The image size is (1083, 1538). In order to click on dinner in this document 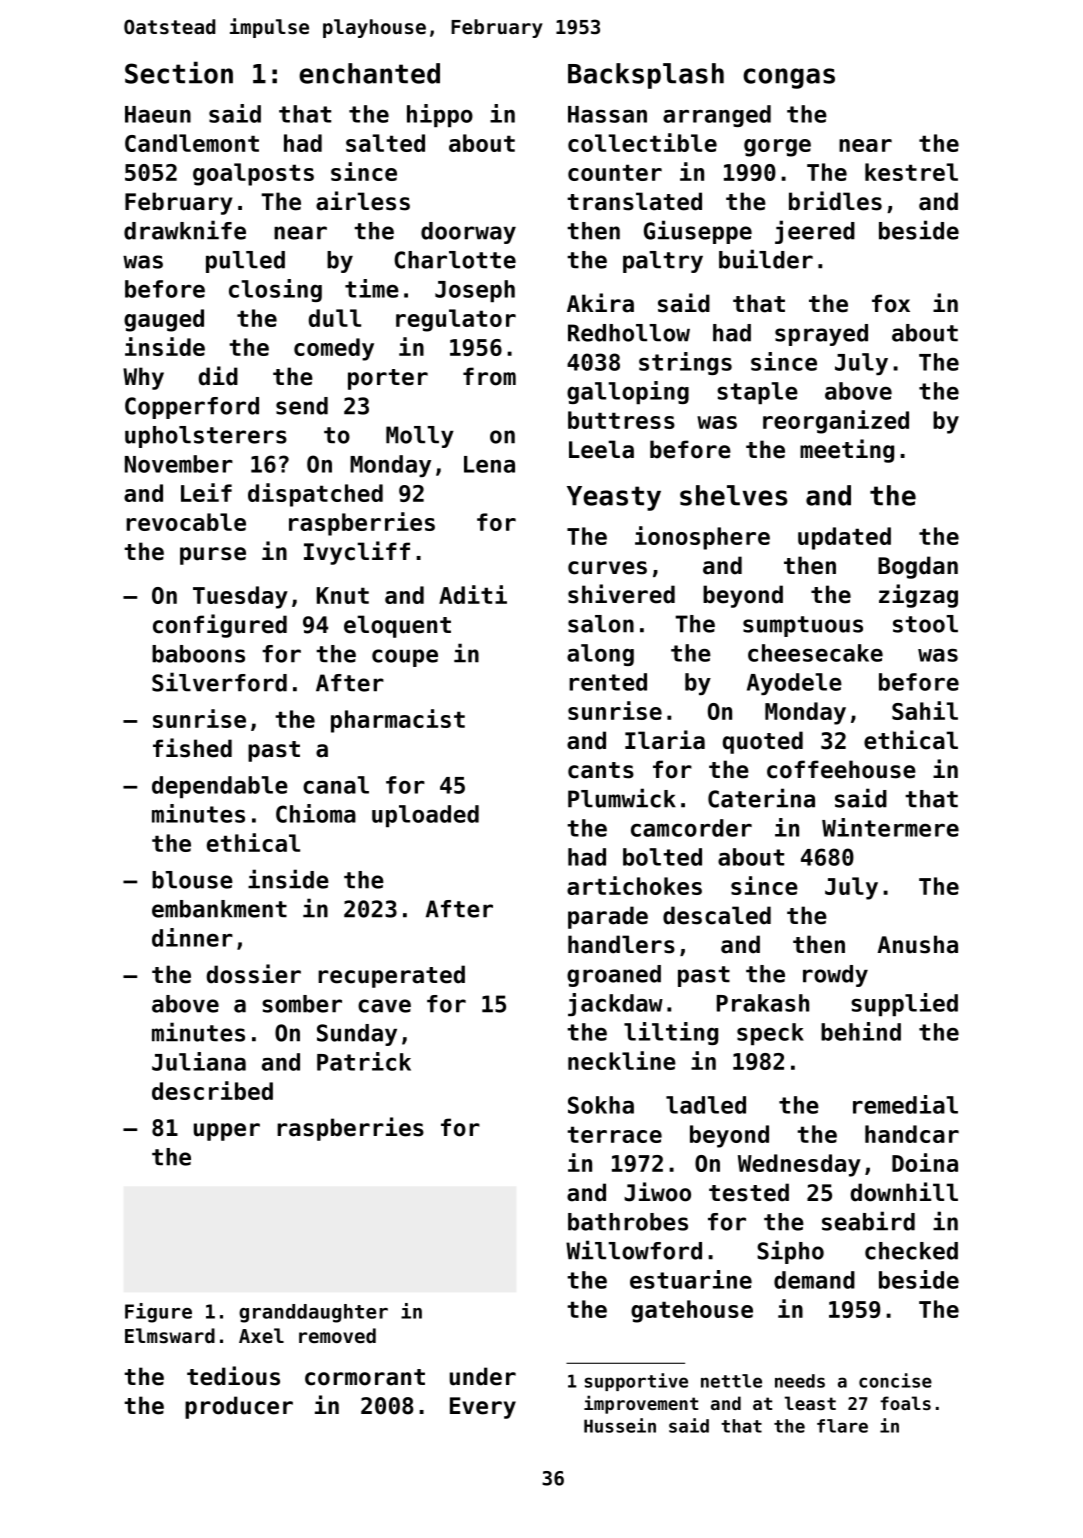, I will do `click(192, 937)`.
